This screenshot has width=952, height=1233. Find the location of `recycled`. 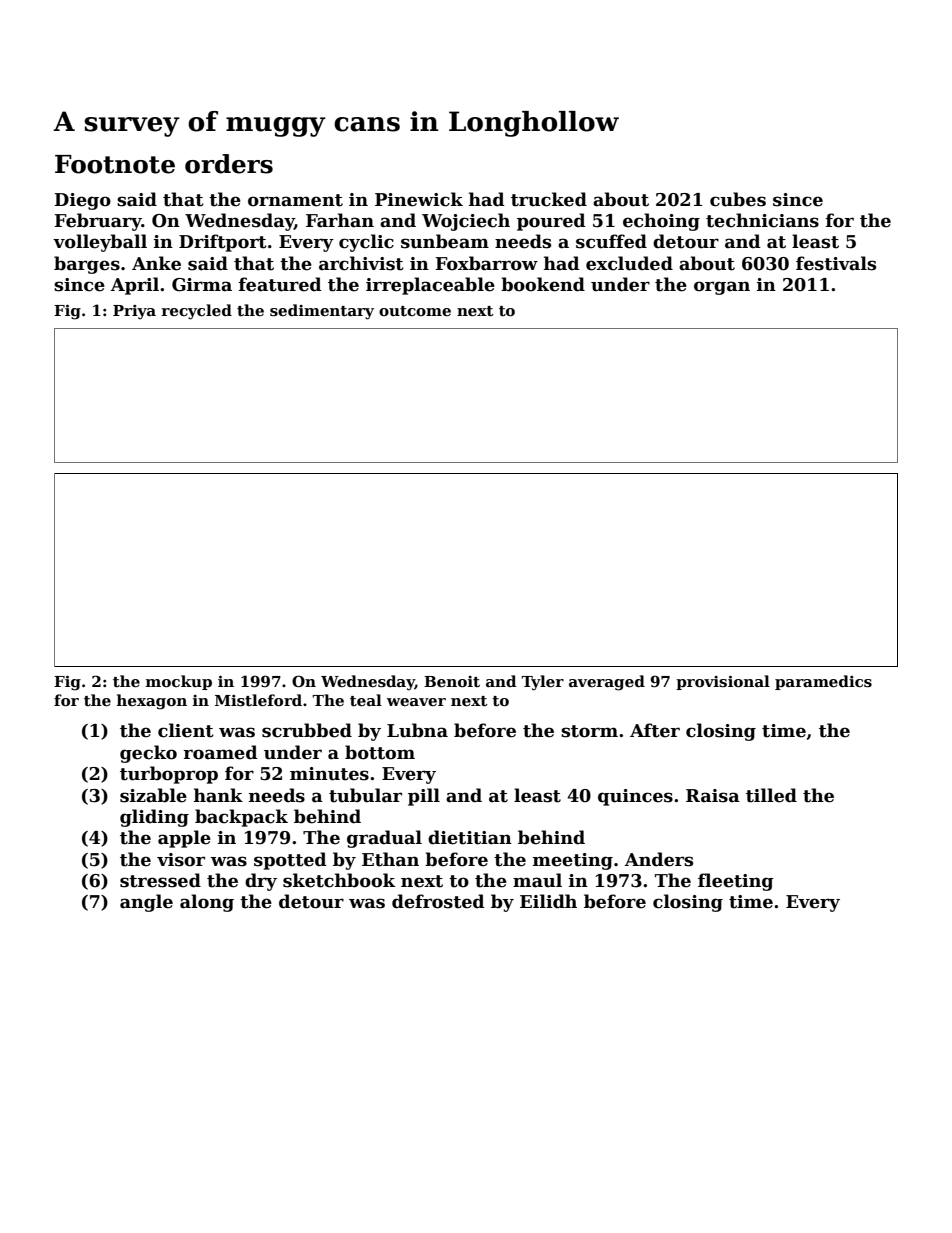

recycled is located at coordinates (197, 312).
